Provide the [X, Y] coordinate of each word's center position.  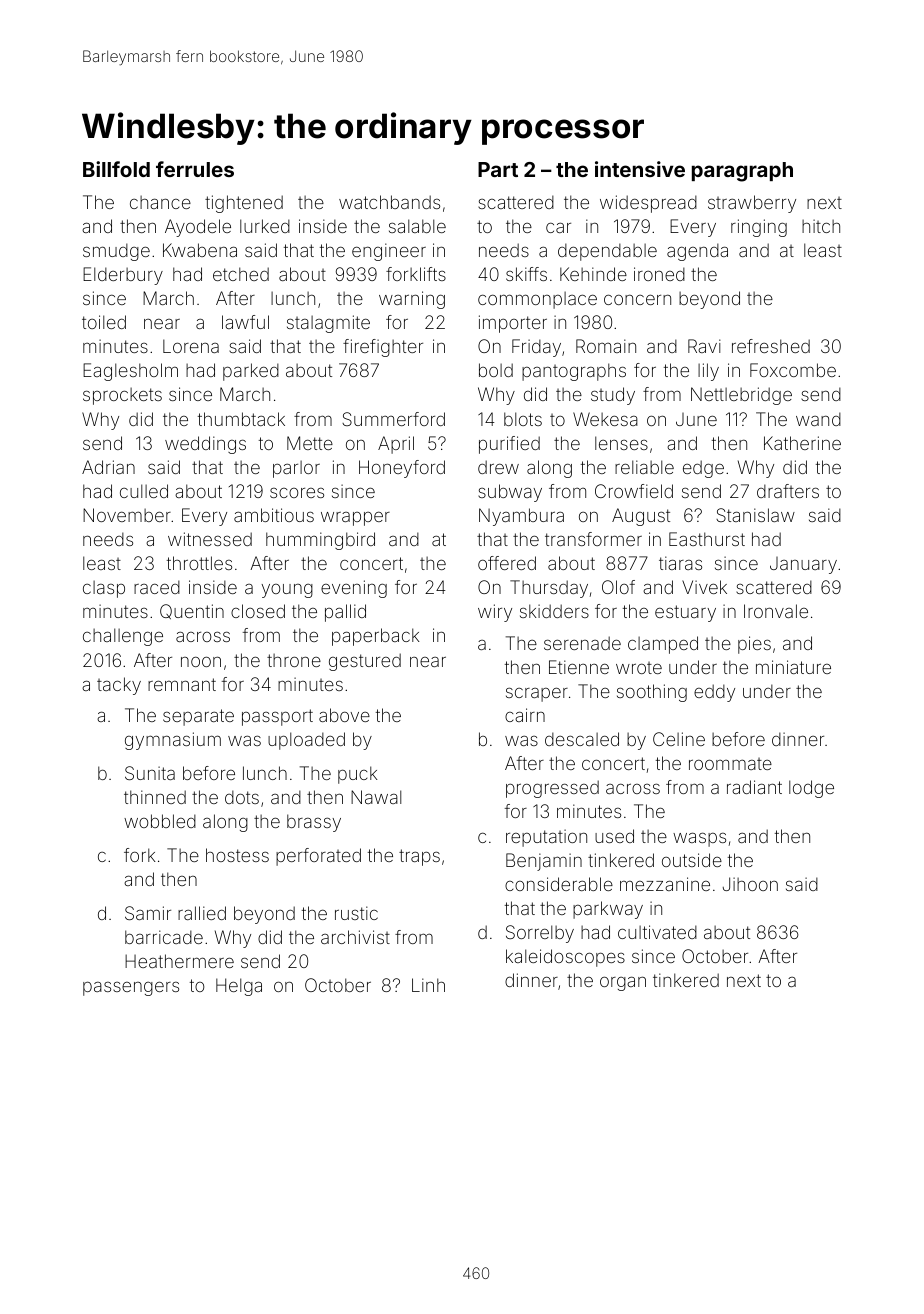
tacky [119, 686]
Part [498, 169]
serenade [582, 643]
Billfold [116, 169]
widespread [648, 204]
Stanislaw [755, 515]
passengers [131, 988]
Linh [428, 985]
